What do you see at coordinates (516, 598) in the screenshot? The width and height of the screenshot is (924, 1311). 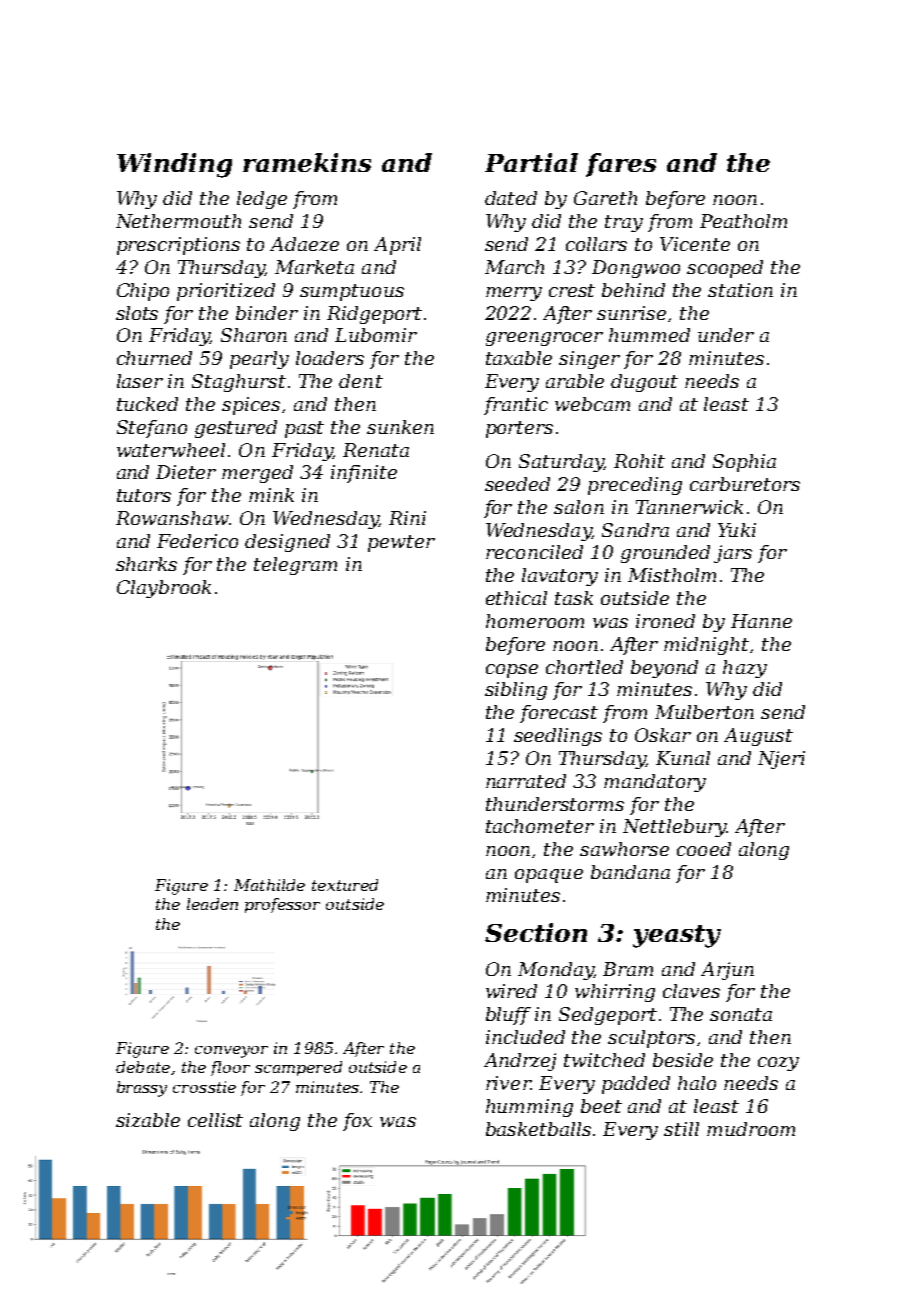 I see `ethical` at bounding box center [516, 598].
